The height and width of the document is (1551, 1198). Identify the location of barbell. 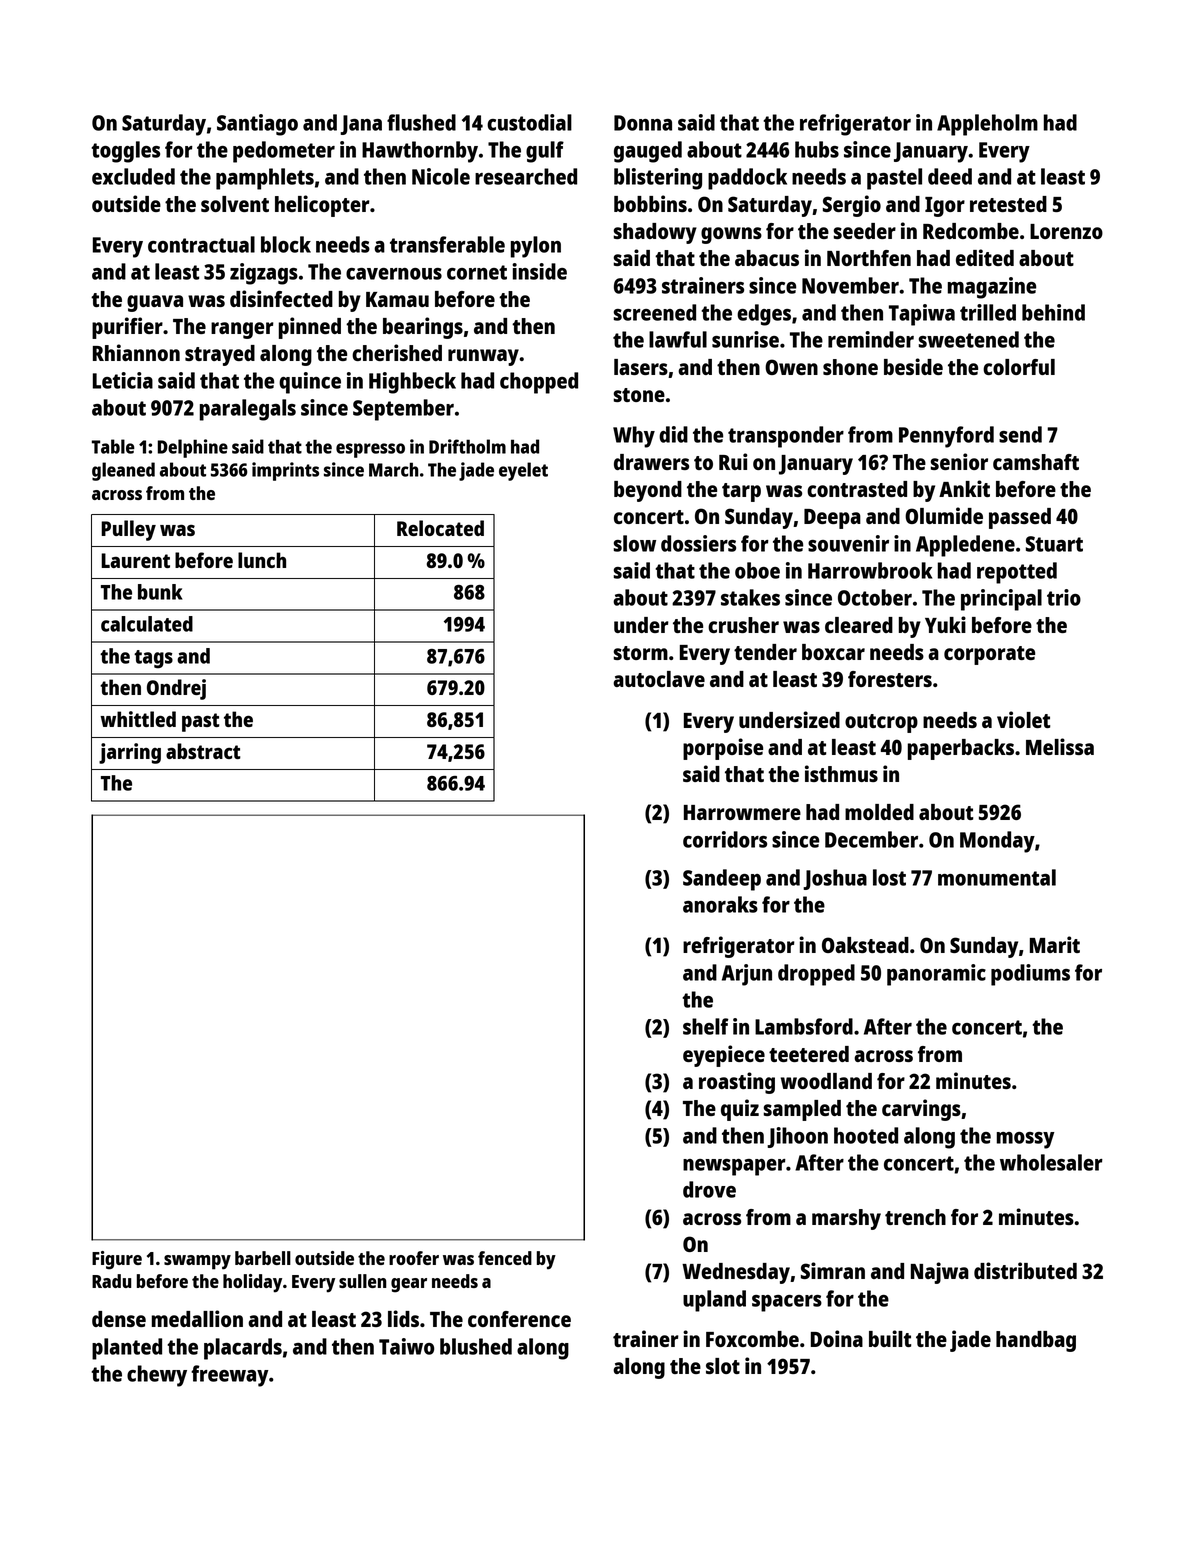
(263, 1258).
